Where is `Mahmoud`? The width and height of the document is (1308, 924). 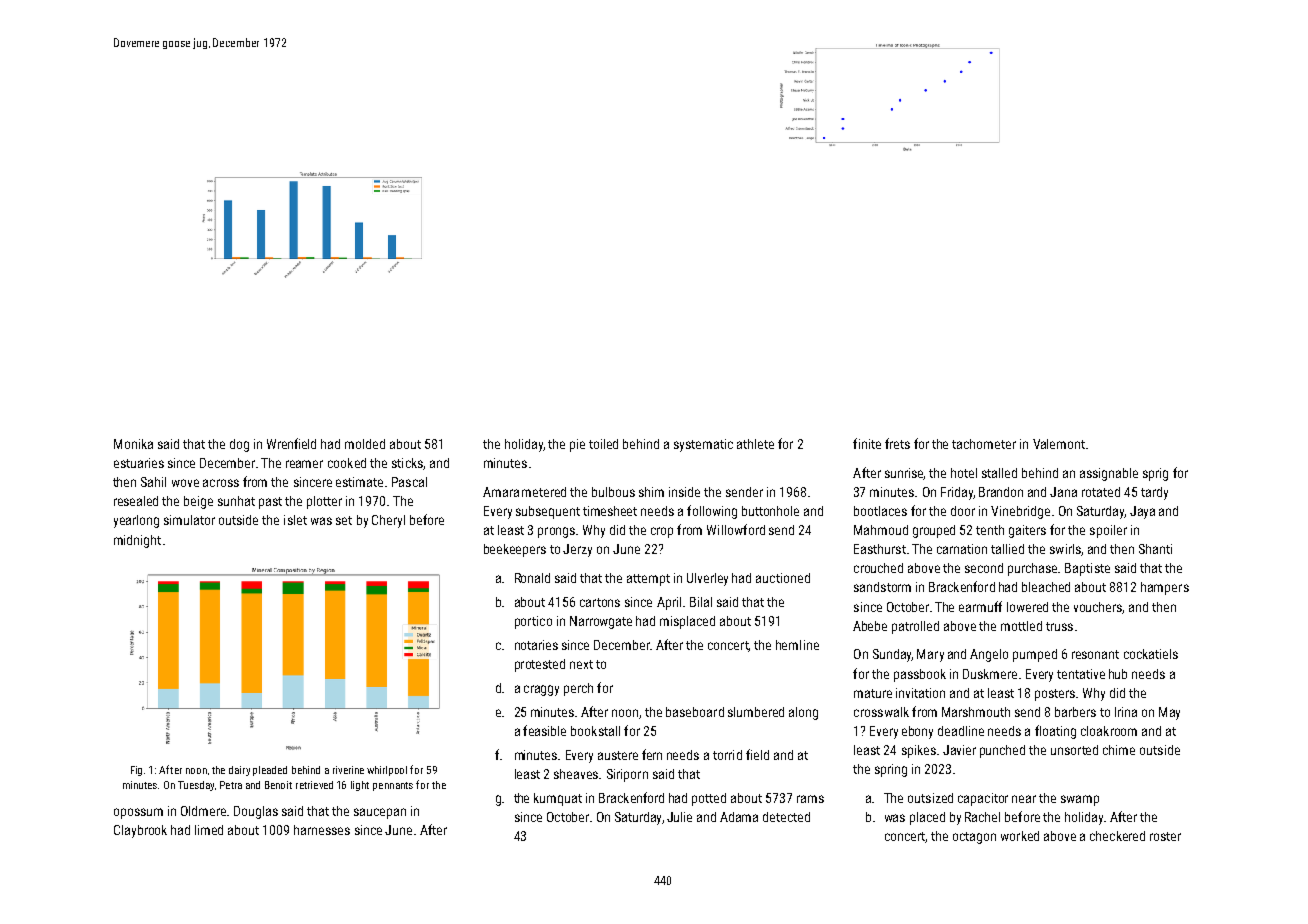 Mahmoud is located at coordinates (881, 530).
